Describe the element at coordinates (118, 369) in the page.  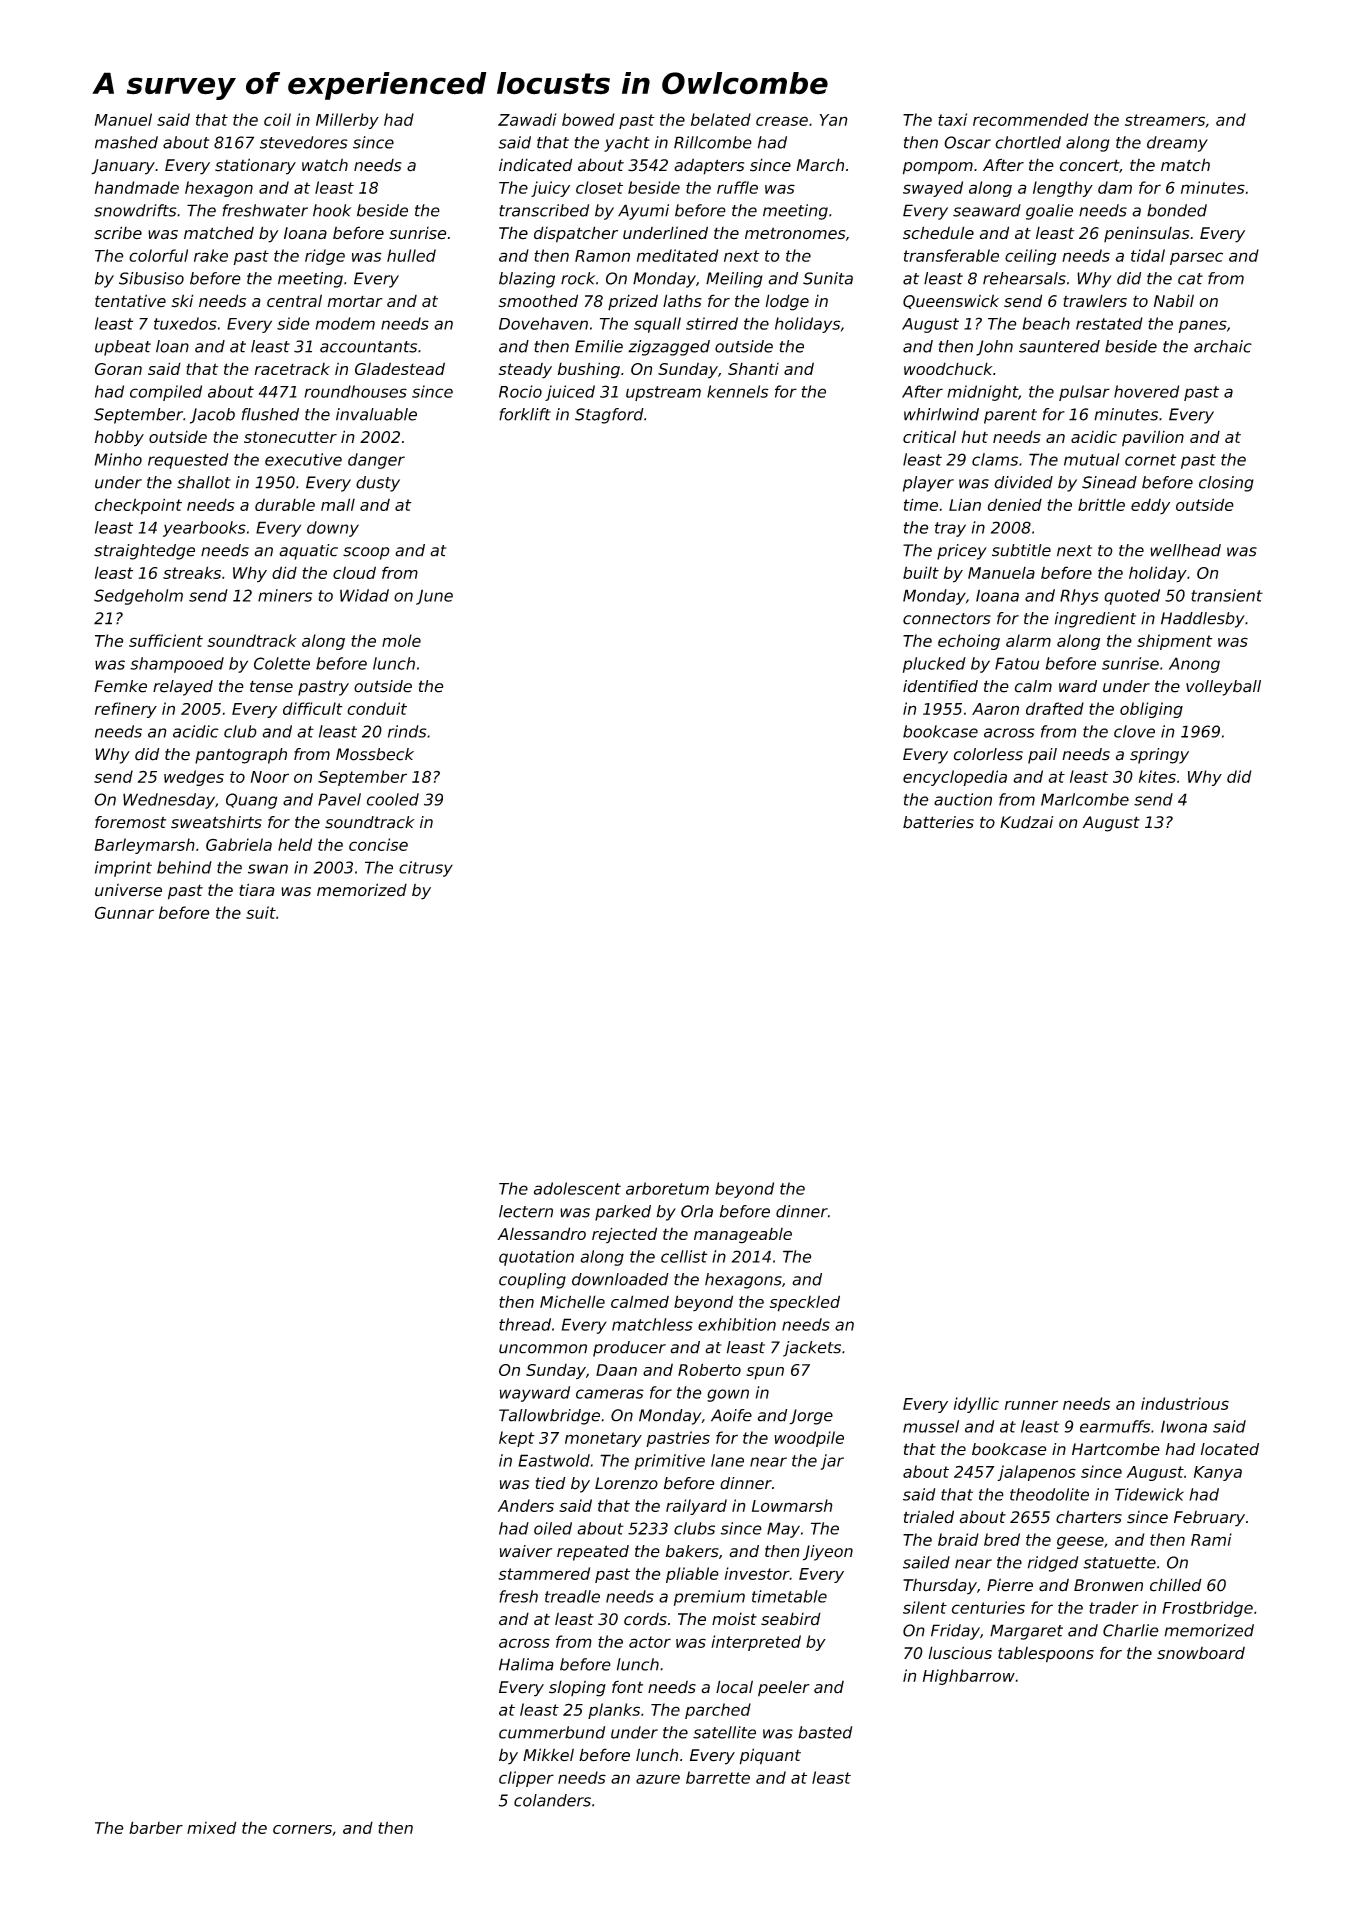
I see `Goran` at that location.
